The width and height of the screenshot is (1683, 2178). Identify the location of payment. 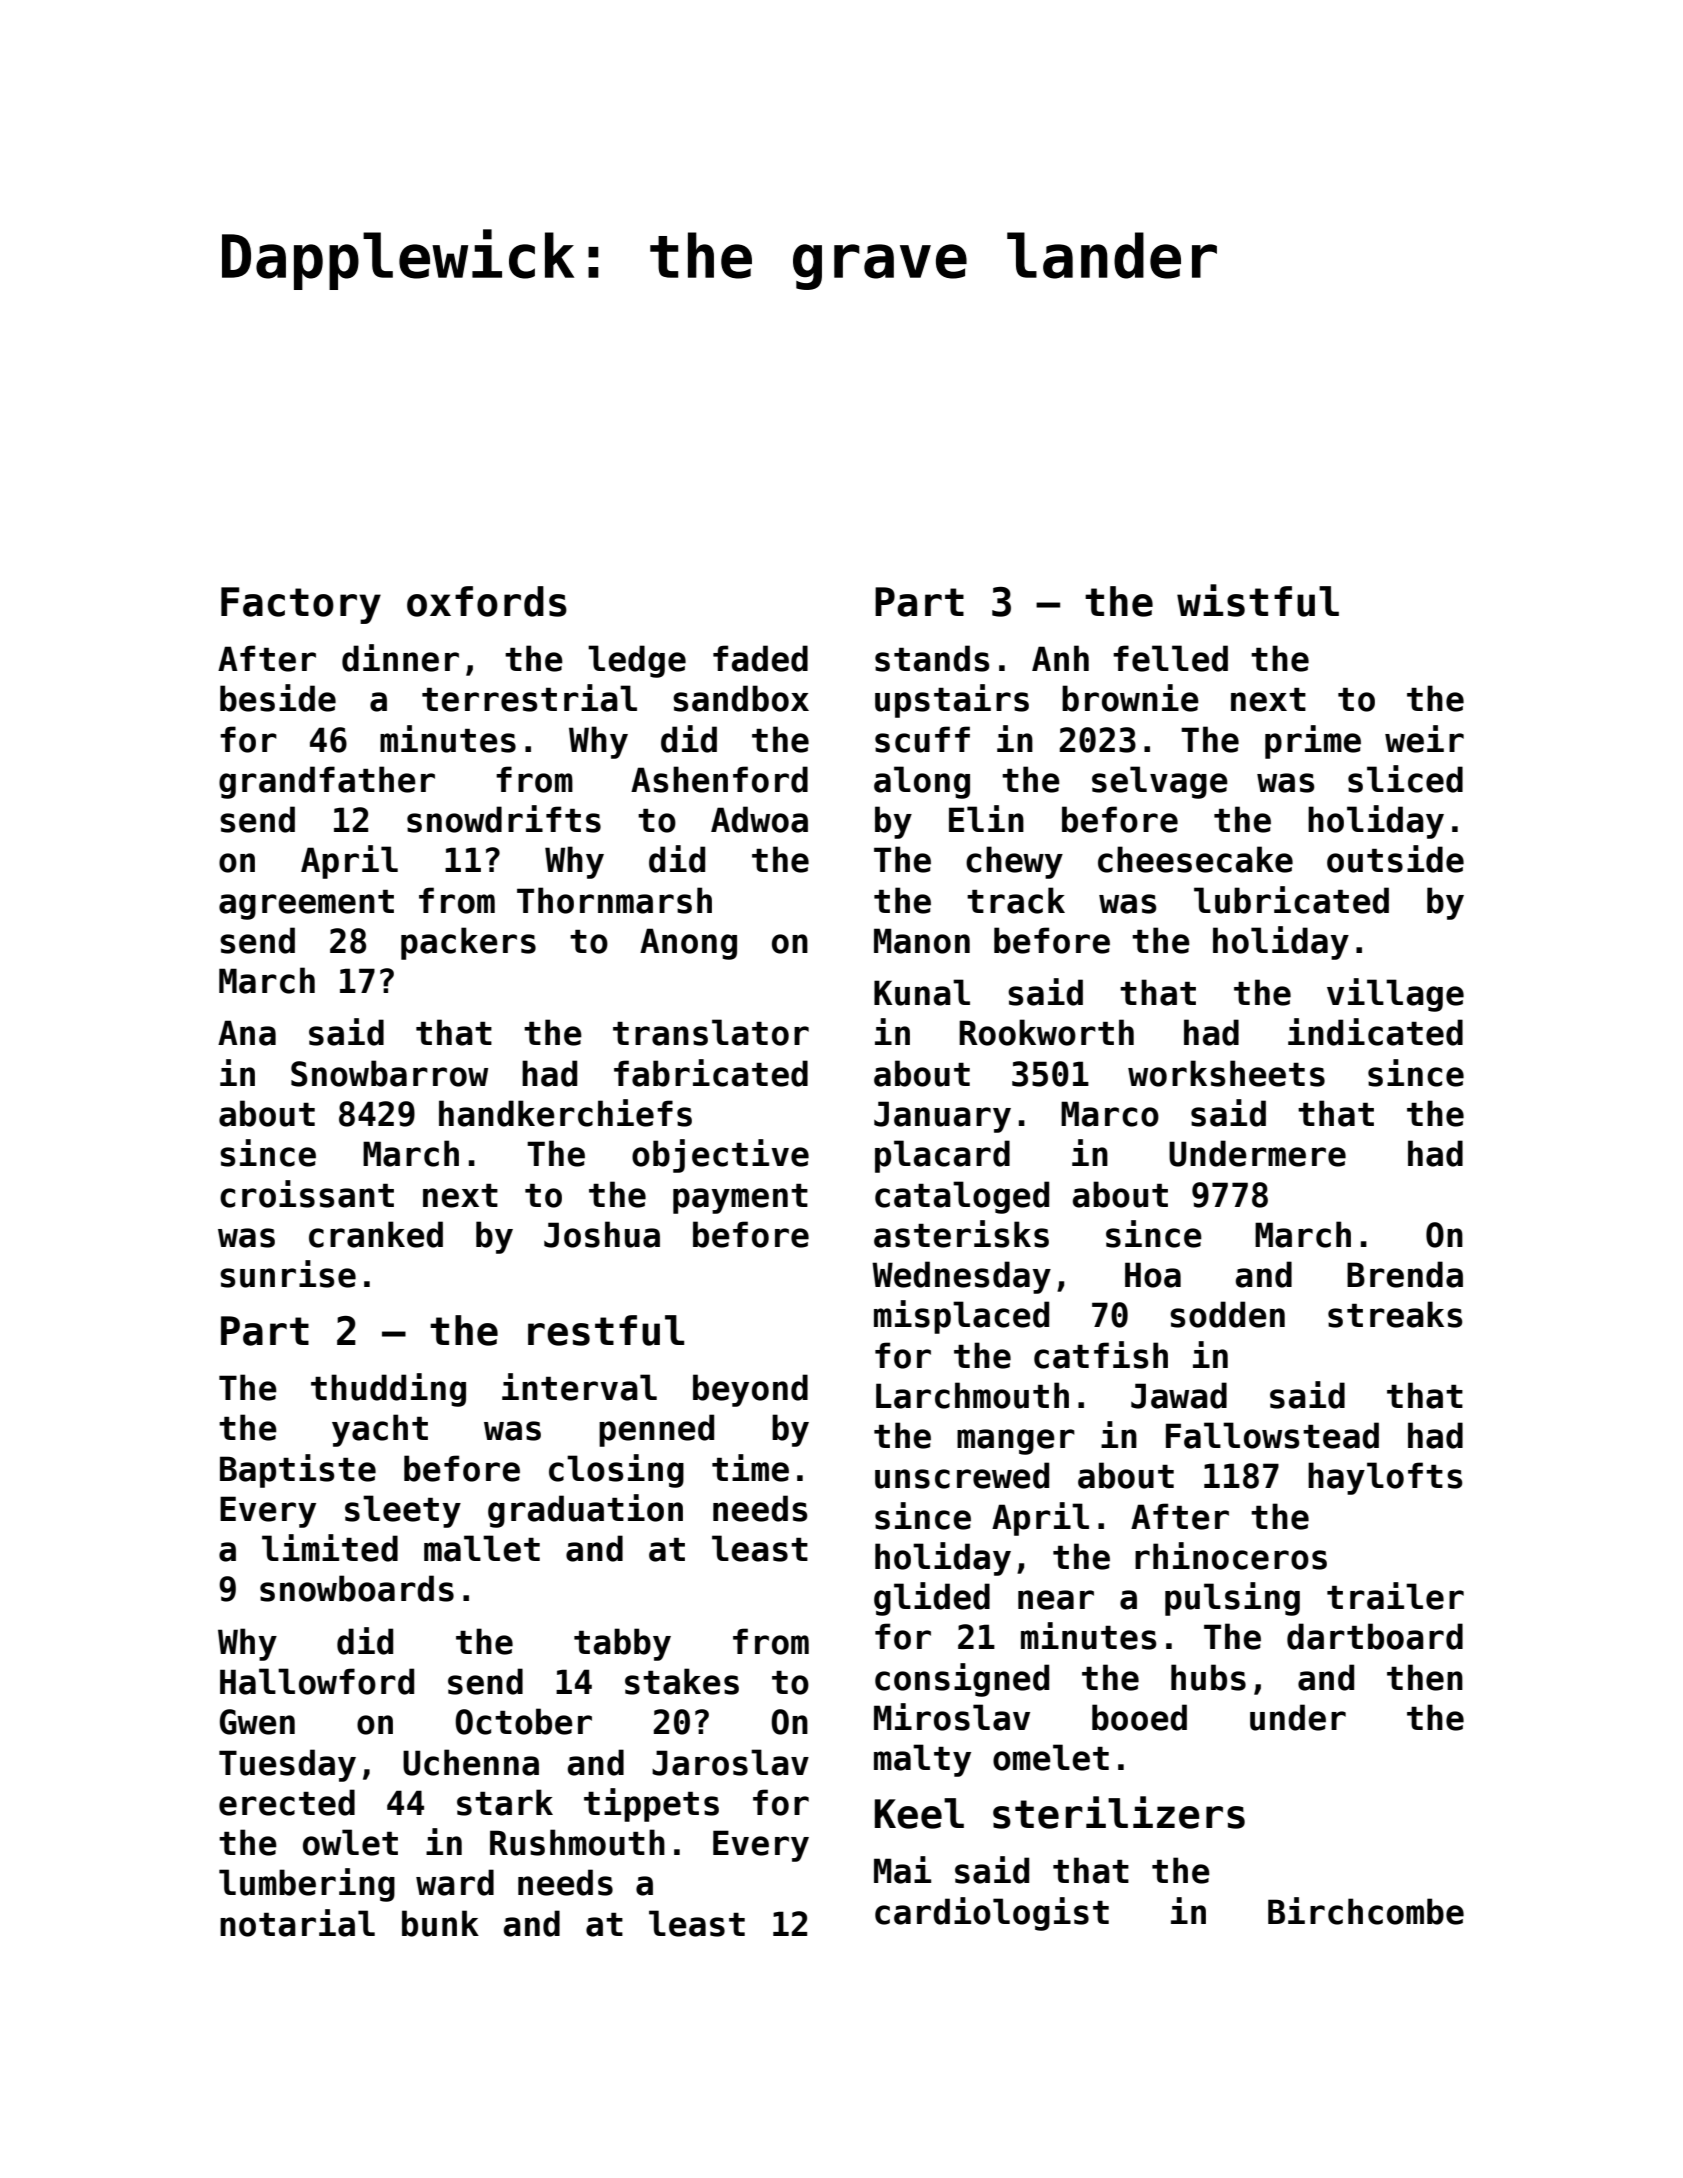
(740, 1199).
